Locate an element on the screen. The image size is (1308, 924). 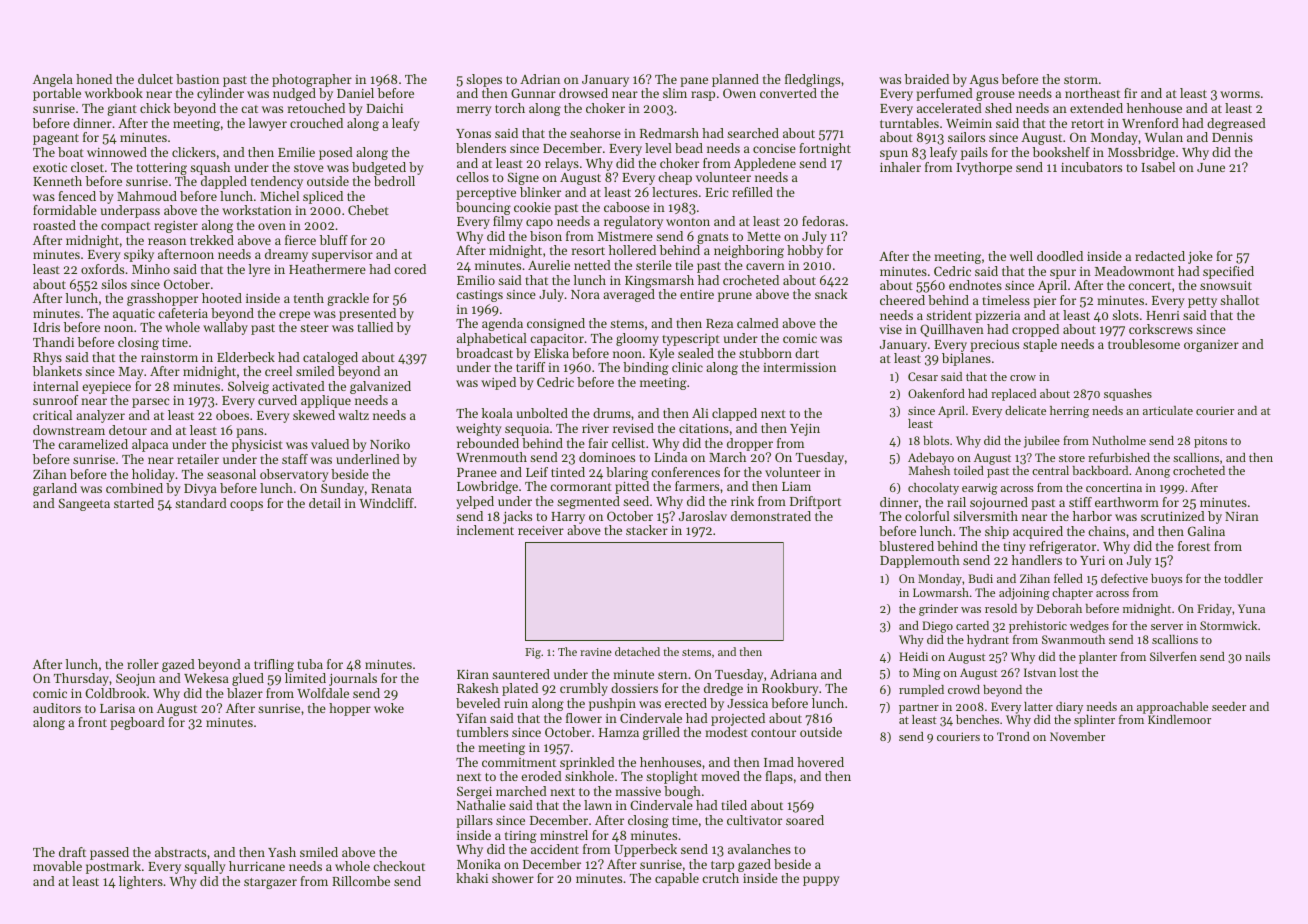
harbor is located at coordinates (1092, 516).
